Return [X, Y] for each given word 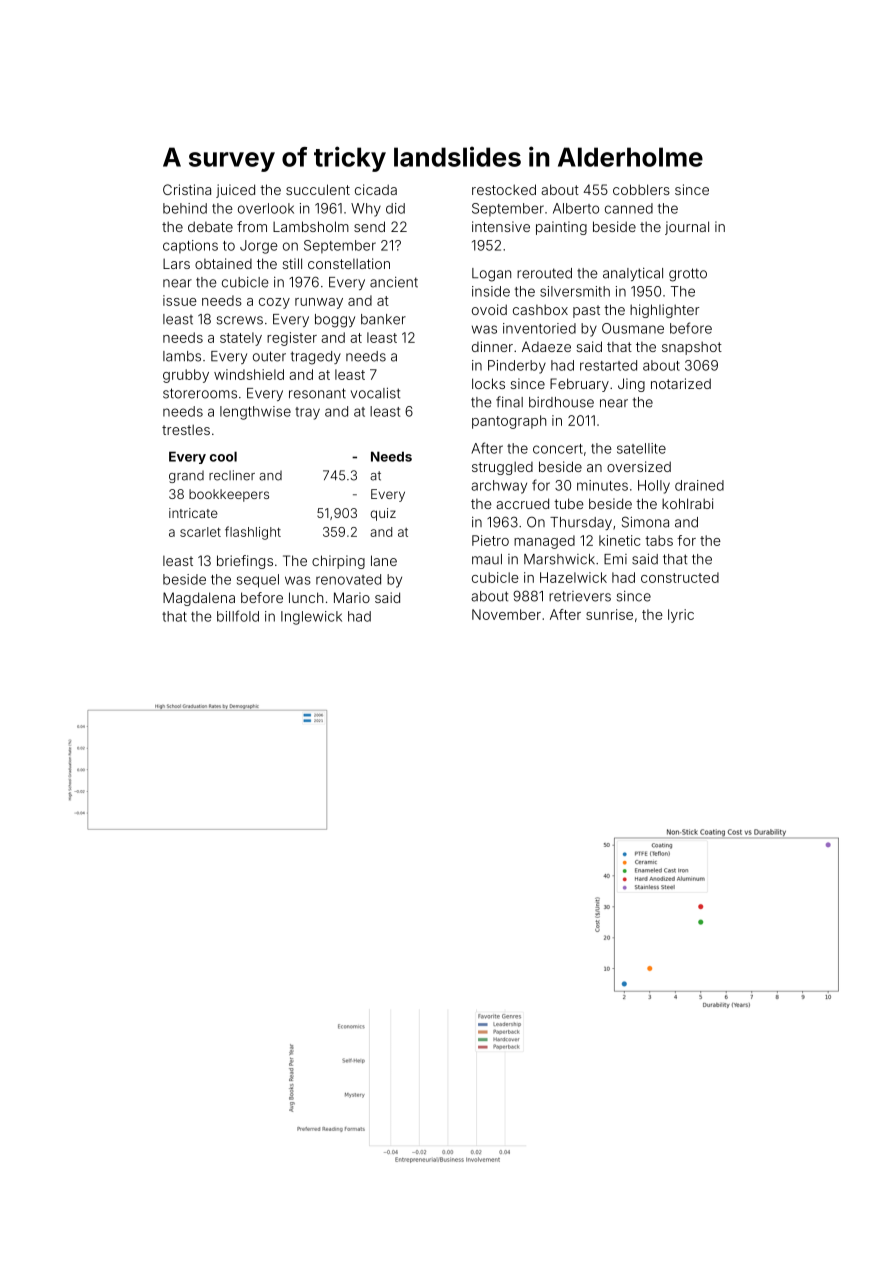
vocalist [375, 393]
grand [186, 476]
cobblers [641, 189]
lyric [681, 616]
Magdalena [199, 599]
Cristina [187, 189]
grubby [186, 376]
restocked [504, 189]
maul [487, 559]
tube [569, 503]
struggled [502, 468]
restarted [608, 365]
